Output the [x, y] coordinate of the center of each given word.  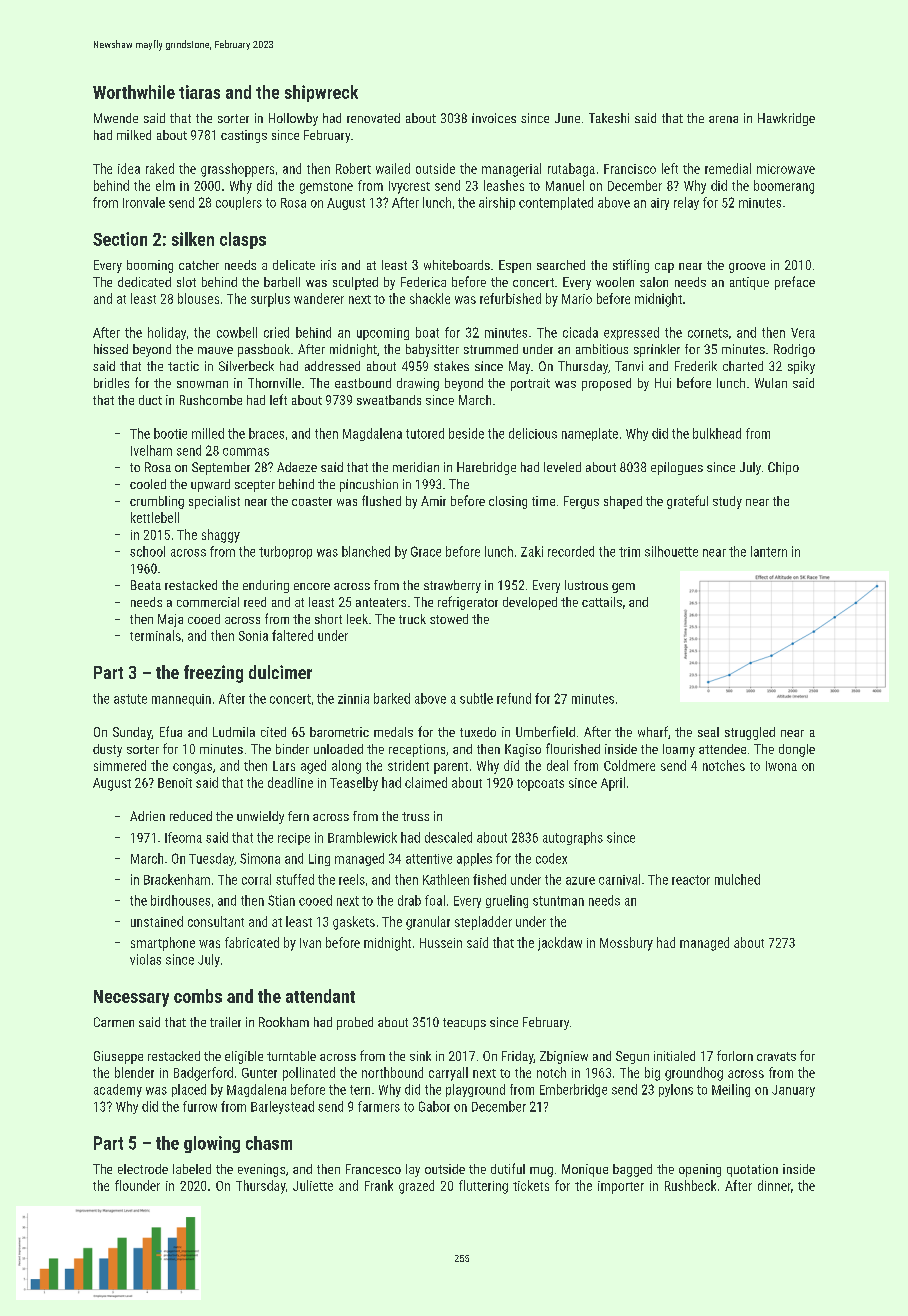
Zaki [532, 551]
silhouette [671, 551]
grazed [416, 1187]
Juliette [313, 1185]
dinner [774, 1185]
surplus [270, 300]
